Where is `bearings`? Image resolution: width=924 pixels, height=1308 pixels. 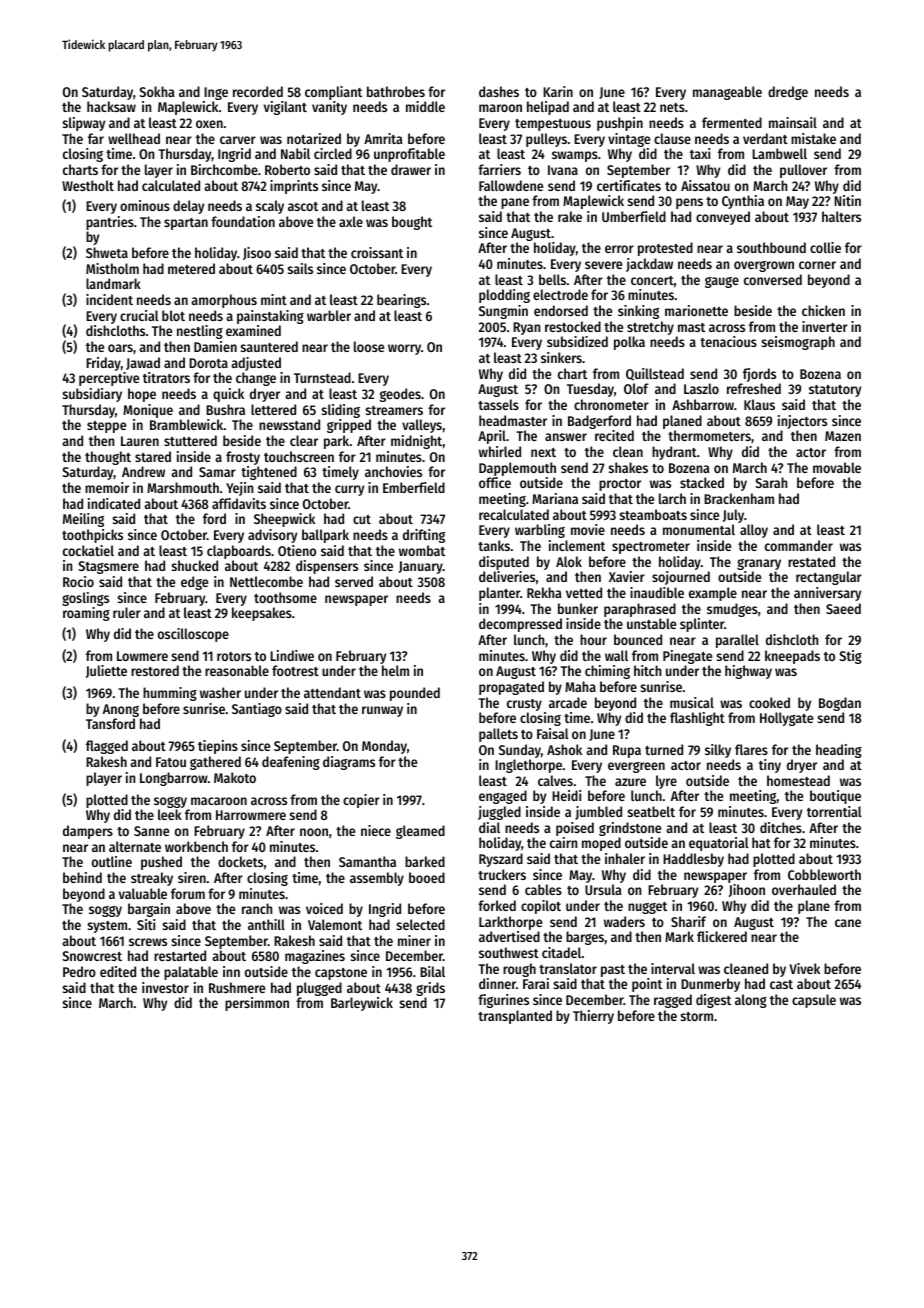
bearings is located at coordinates (401, 301).
